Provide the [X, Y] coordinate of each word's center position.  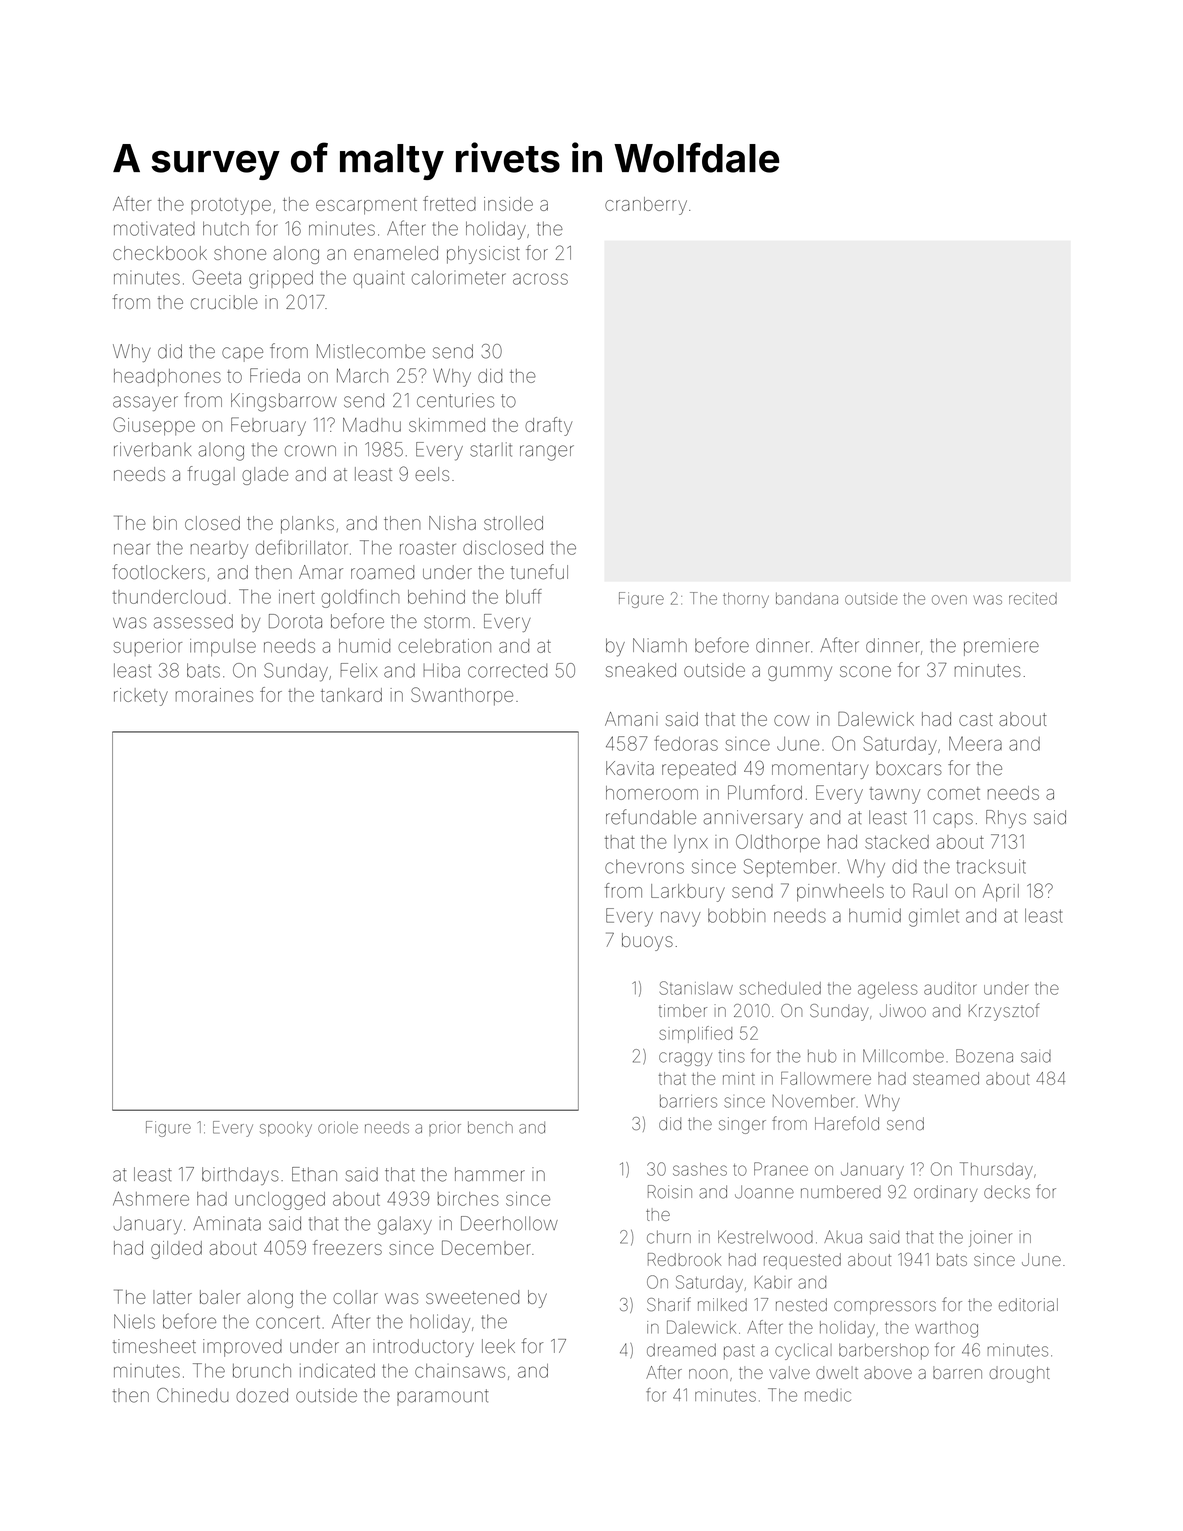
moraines [214, 695]
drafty [548, 426]
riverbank [152, 449]
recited [1033, 599]
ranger [547, 453]
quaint [379, 279]
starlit [491, 449]
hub [822, 1056]
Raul [930, 890]
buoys [647, 942]
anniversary [753, 819]
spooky [286, 1129]
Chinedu [193, 1395]
